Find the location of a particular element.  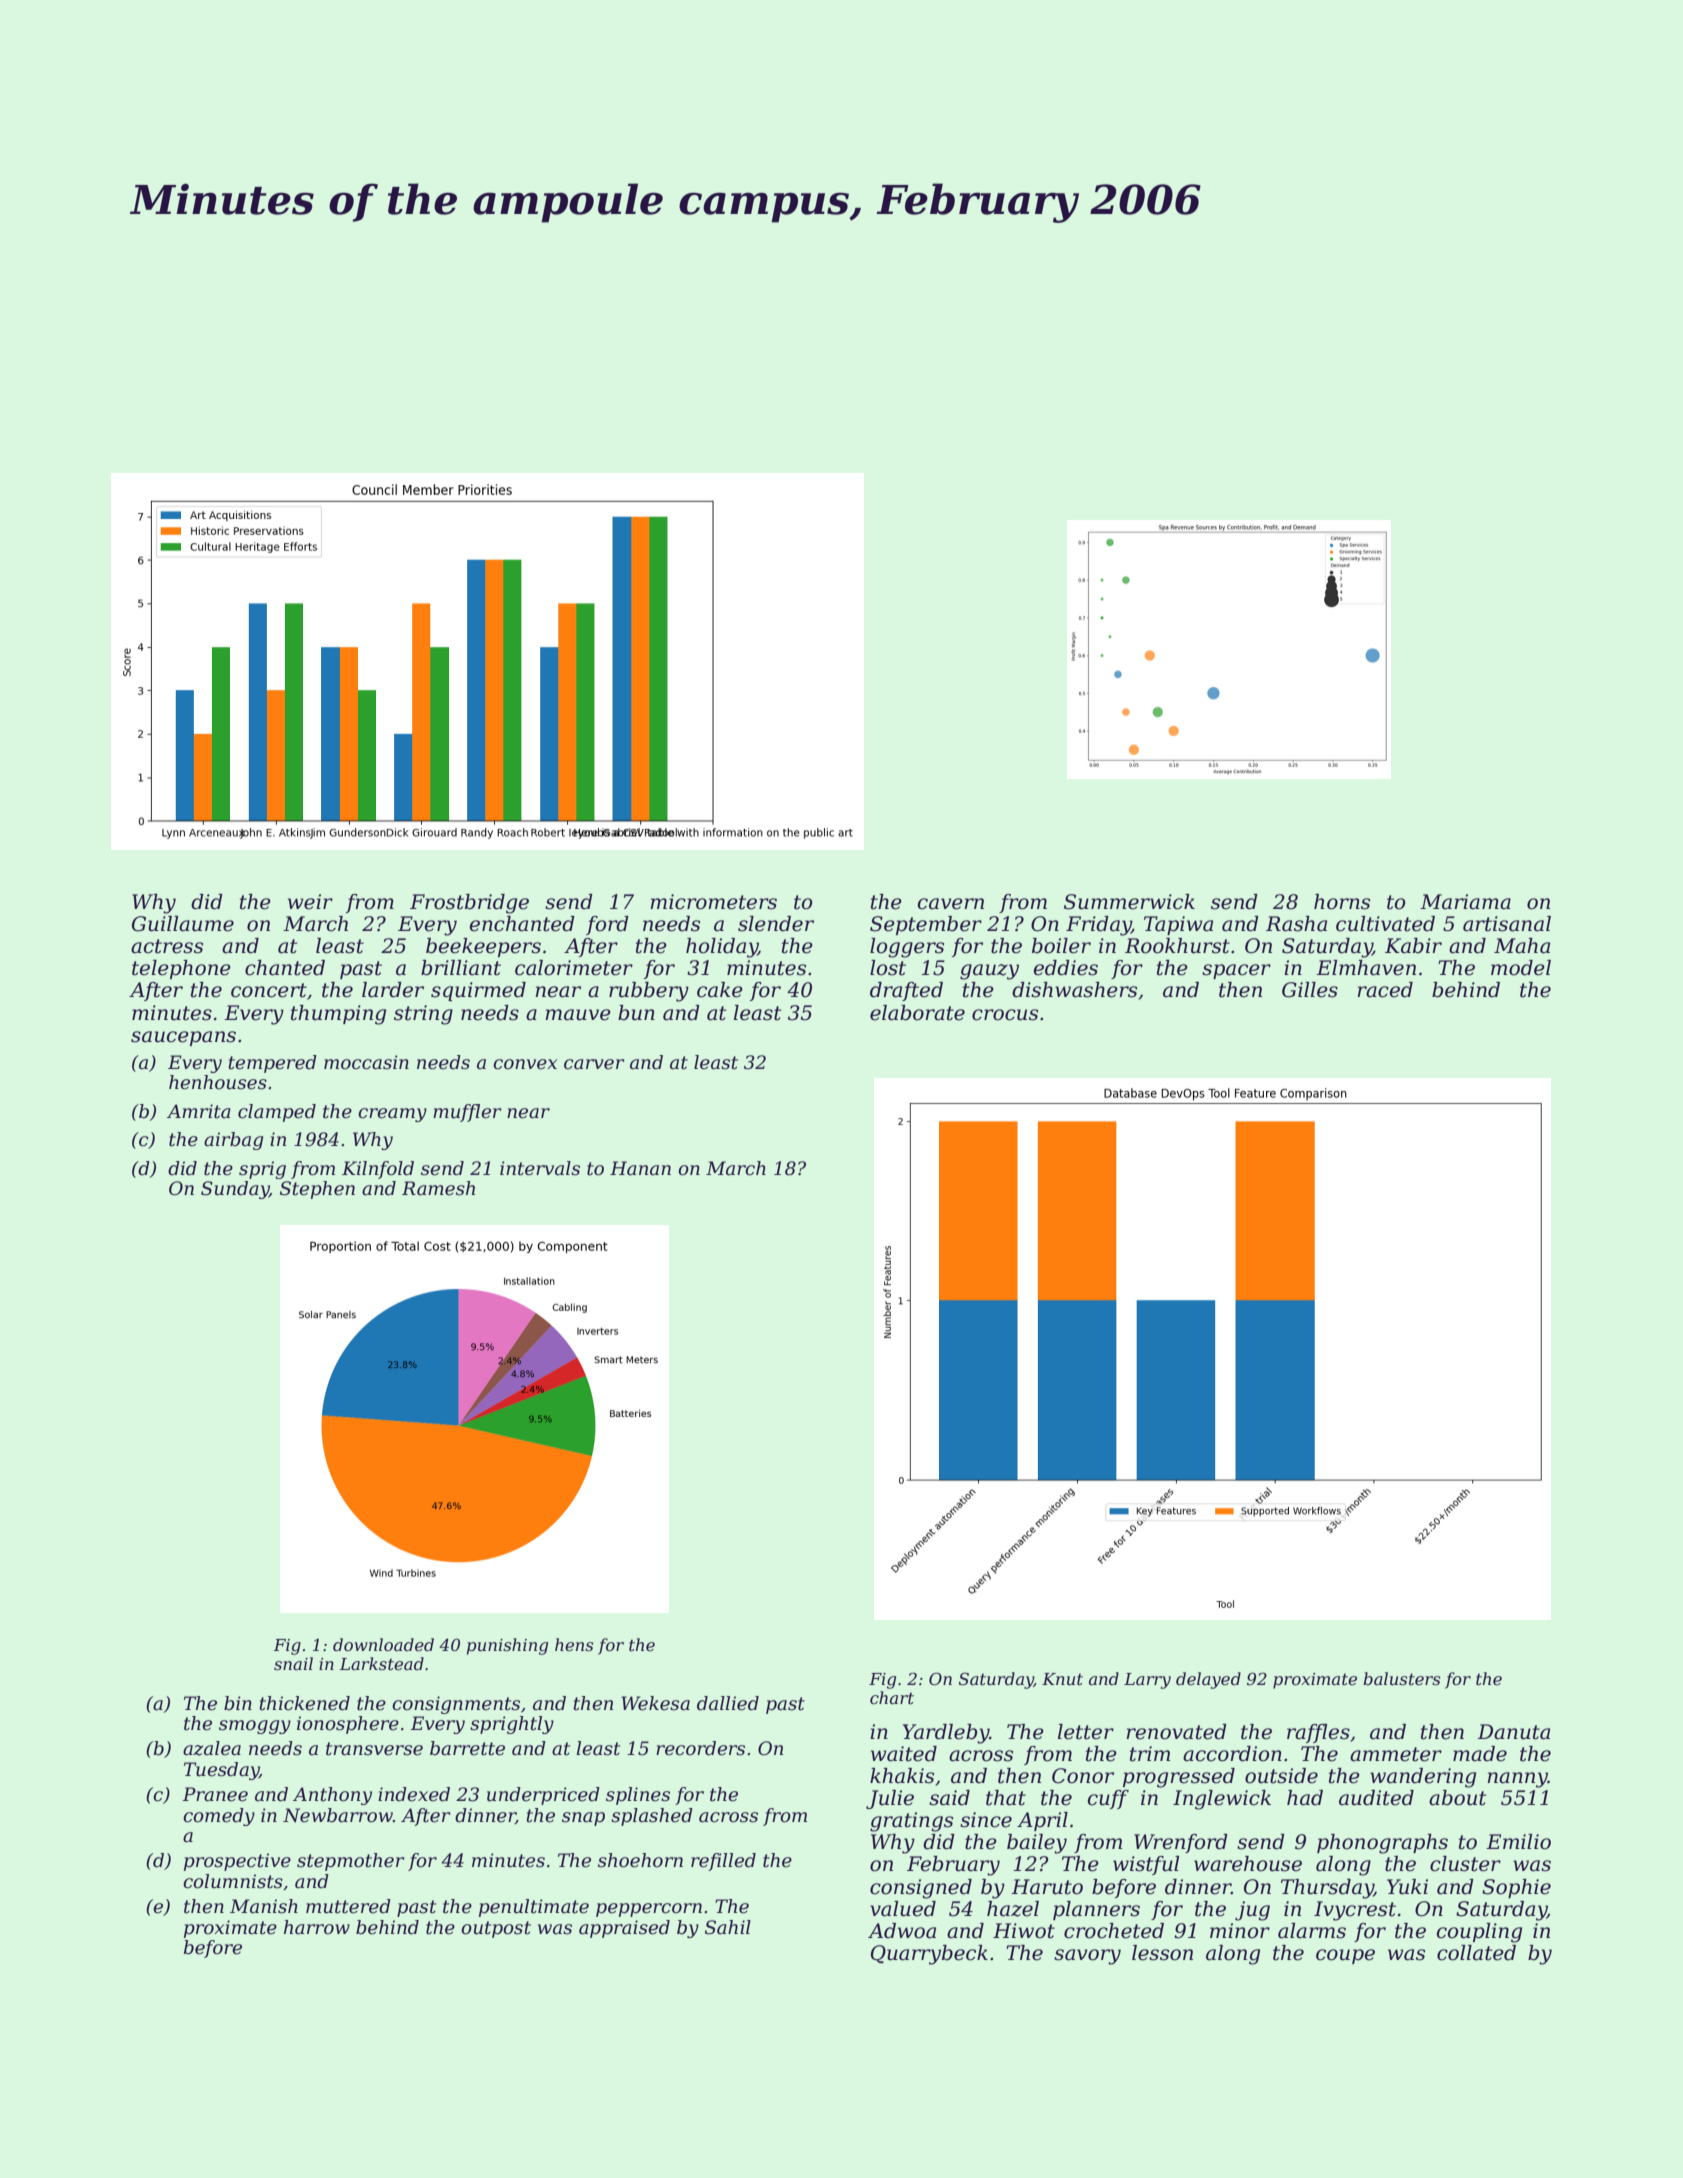

muttered is located at coordinates (348, 1906).
